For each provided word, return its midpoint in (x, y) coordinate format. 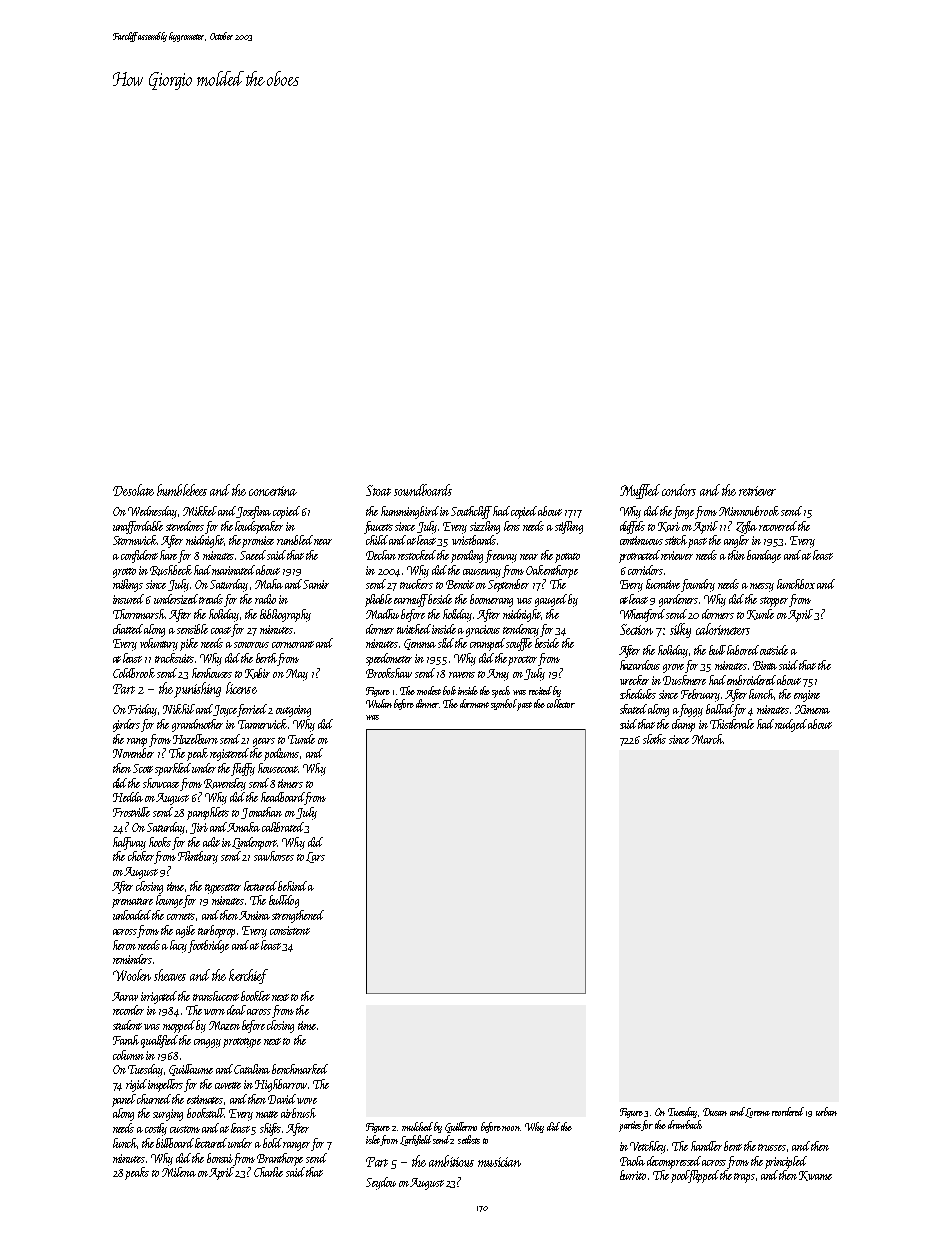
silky (680, 630)
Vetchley (648, 1147)
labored (743, 650)
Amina (254, 915)
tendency (521, 630)
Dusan (715, 1112)
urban (826, 1111)
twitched (415, 629)
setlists (469, 1139)
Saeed (253, 555)
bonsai (220, 1158)
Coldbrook (134, 673)
